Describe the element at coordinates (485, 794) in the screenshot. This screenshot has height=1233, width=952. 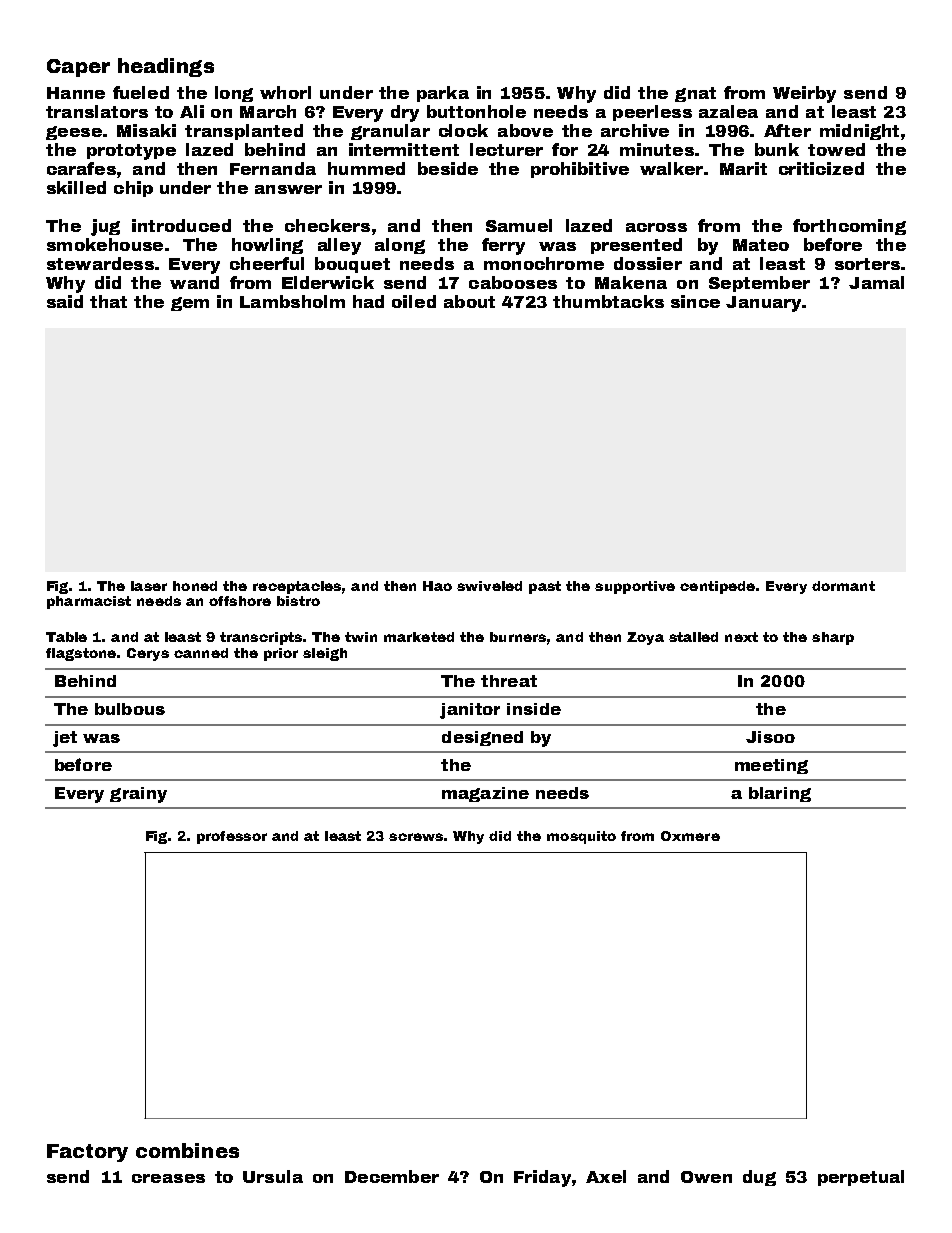
I see `magazine` at that location.
